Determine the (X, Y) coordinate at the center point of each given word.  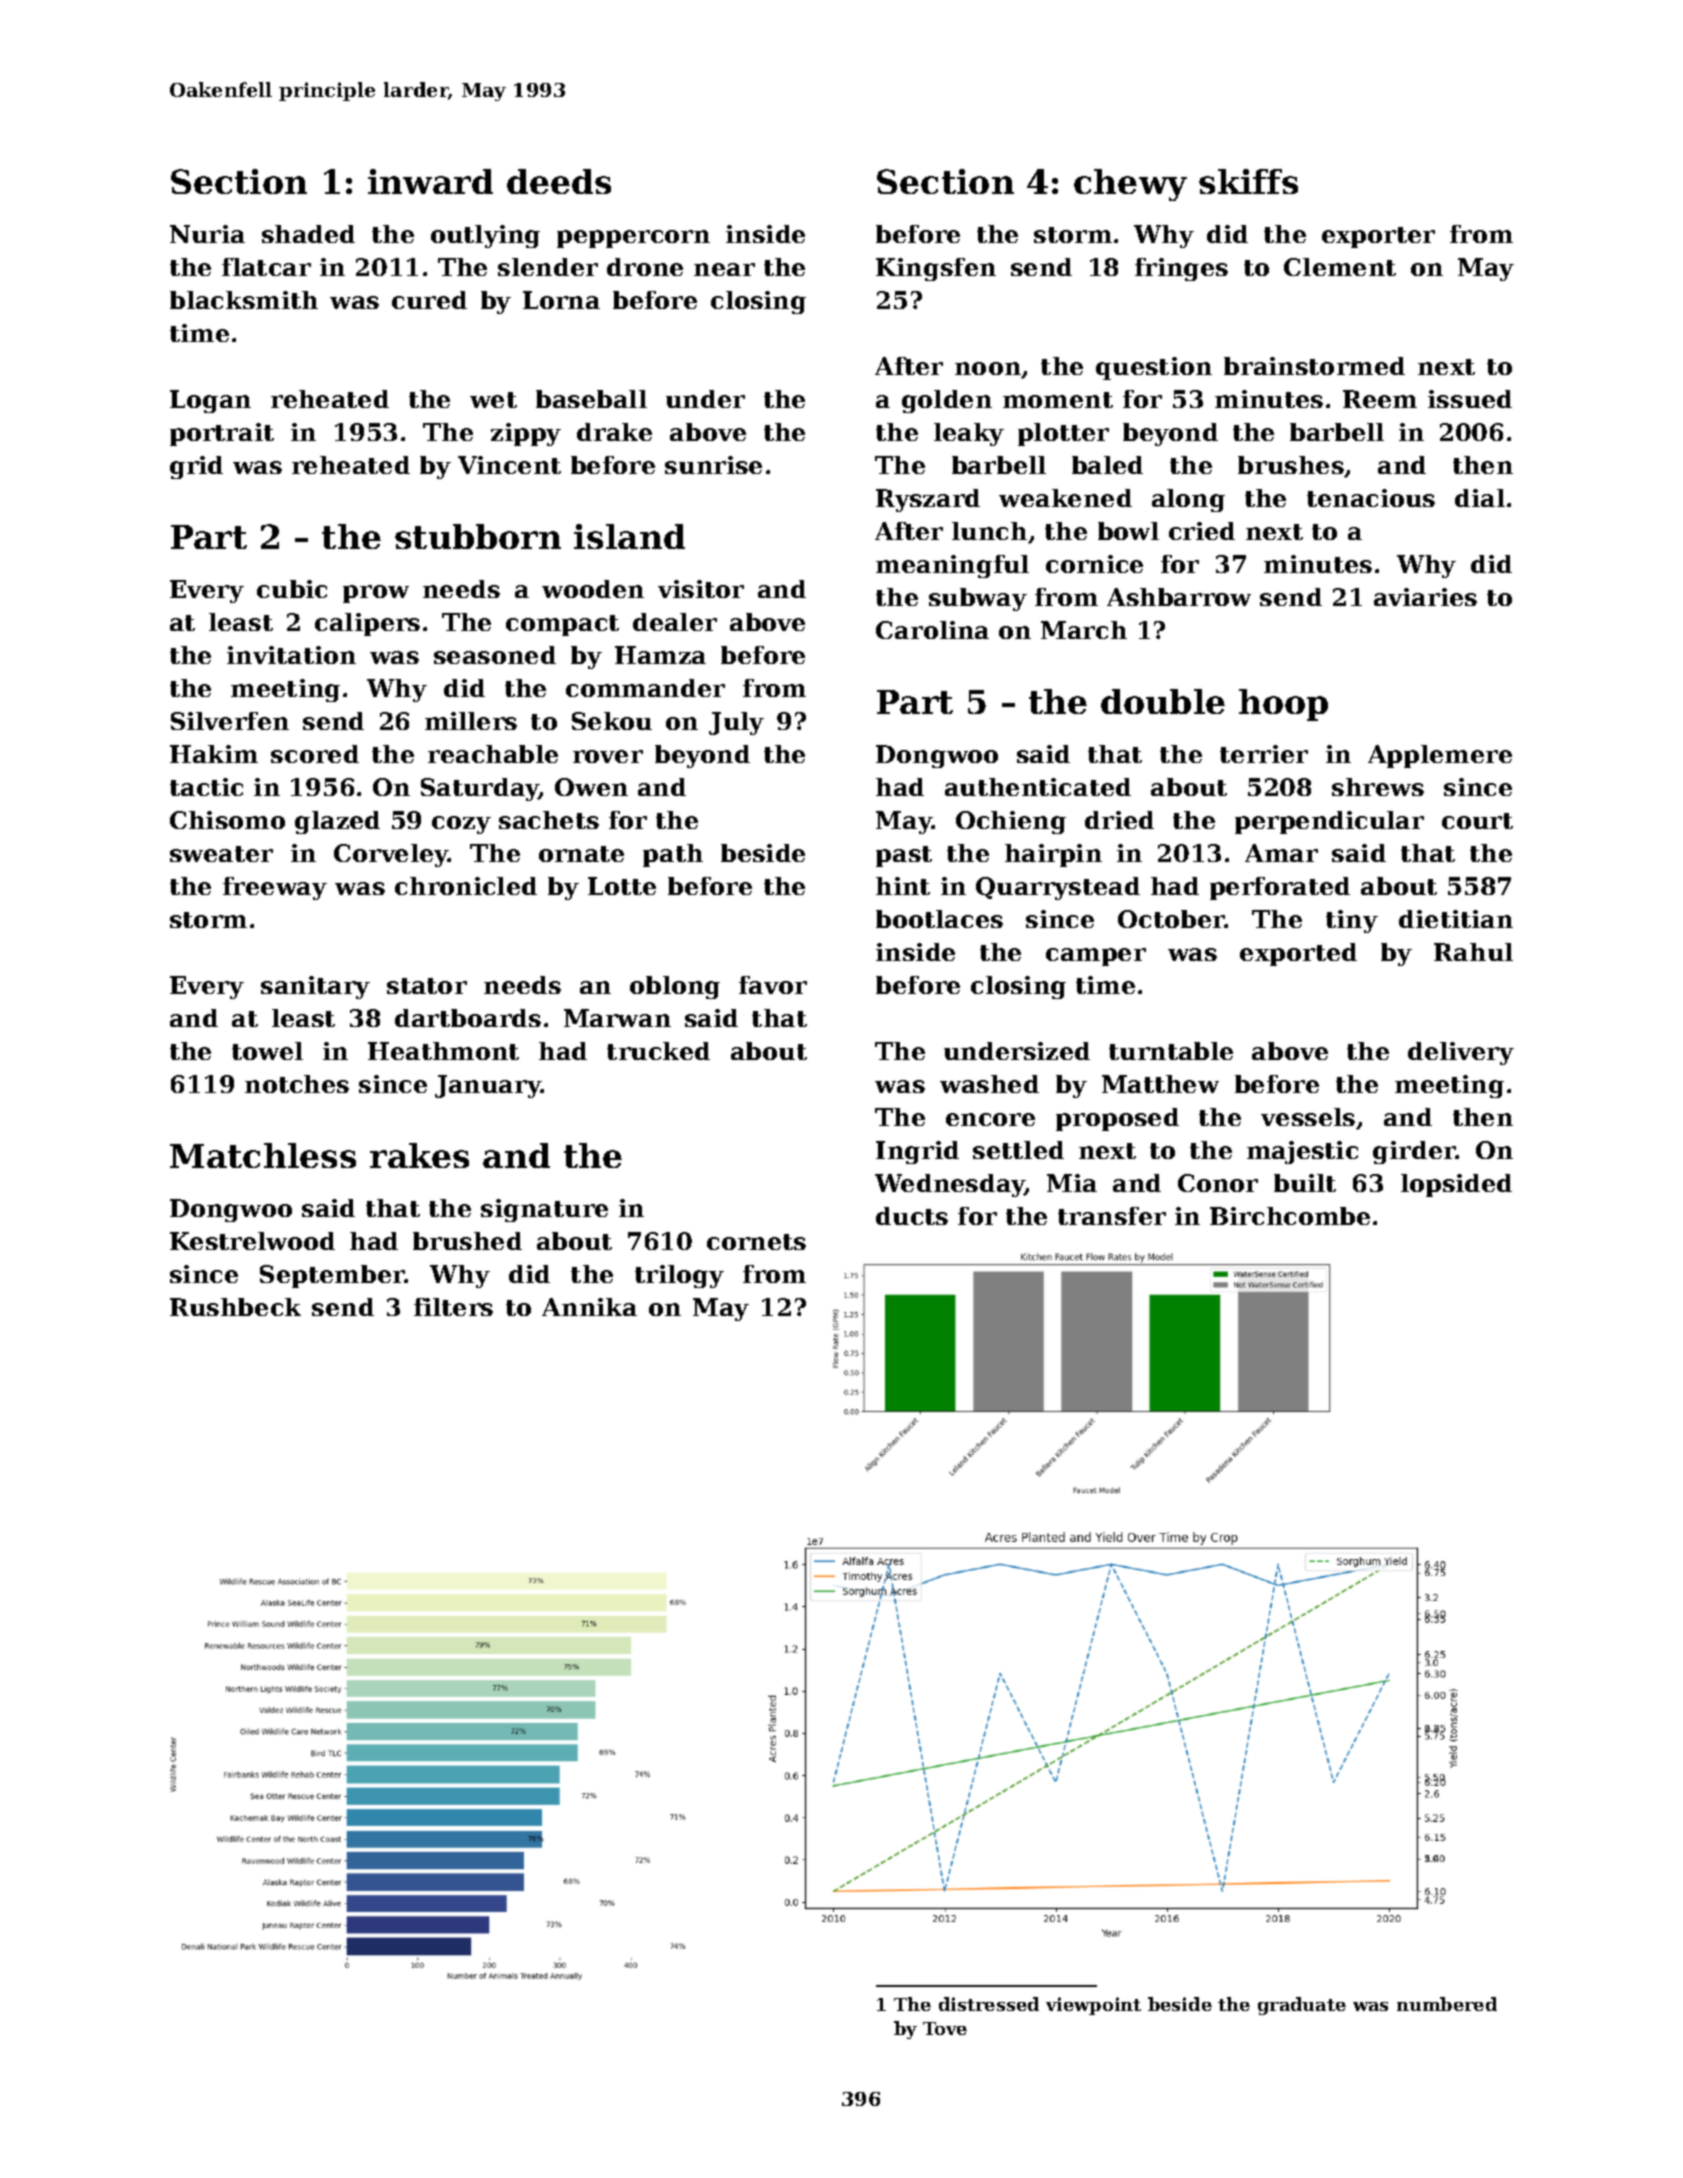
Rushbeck (235, 1307)
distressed (989, 2004)
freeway (275, 888)
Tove (945, 2028)
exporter (1378, 237)
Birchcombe (1290, 1216)
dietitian (1456, 919)
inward (430, 181)
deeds (559, 181)
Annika (589, 1307)
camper (1096, 957)
